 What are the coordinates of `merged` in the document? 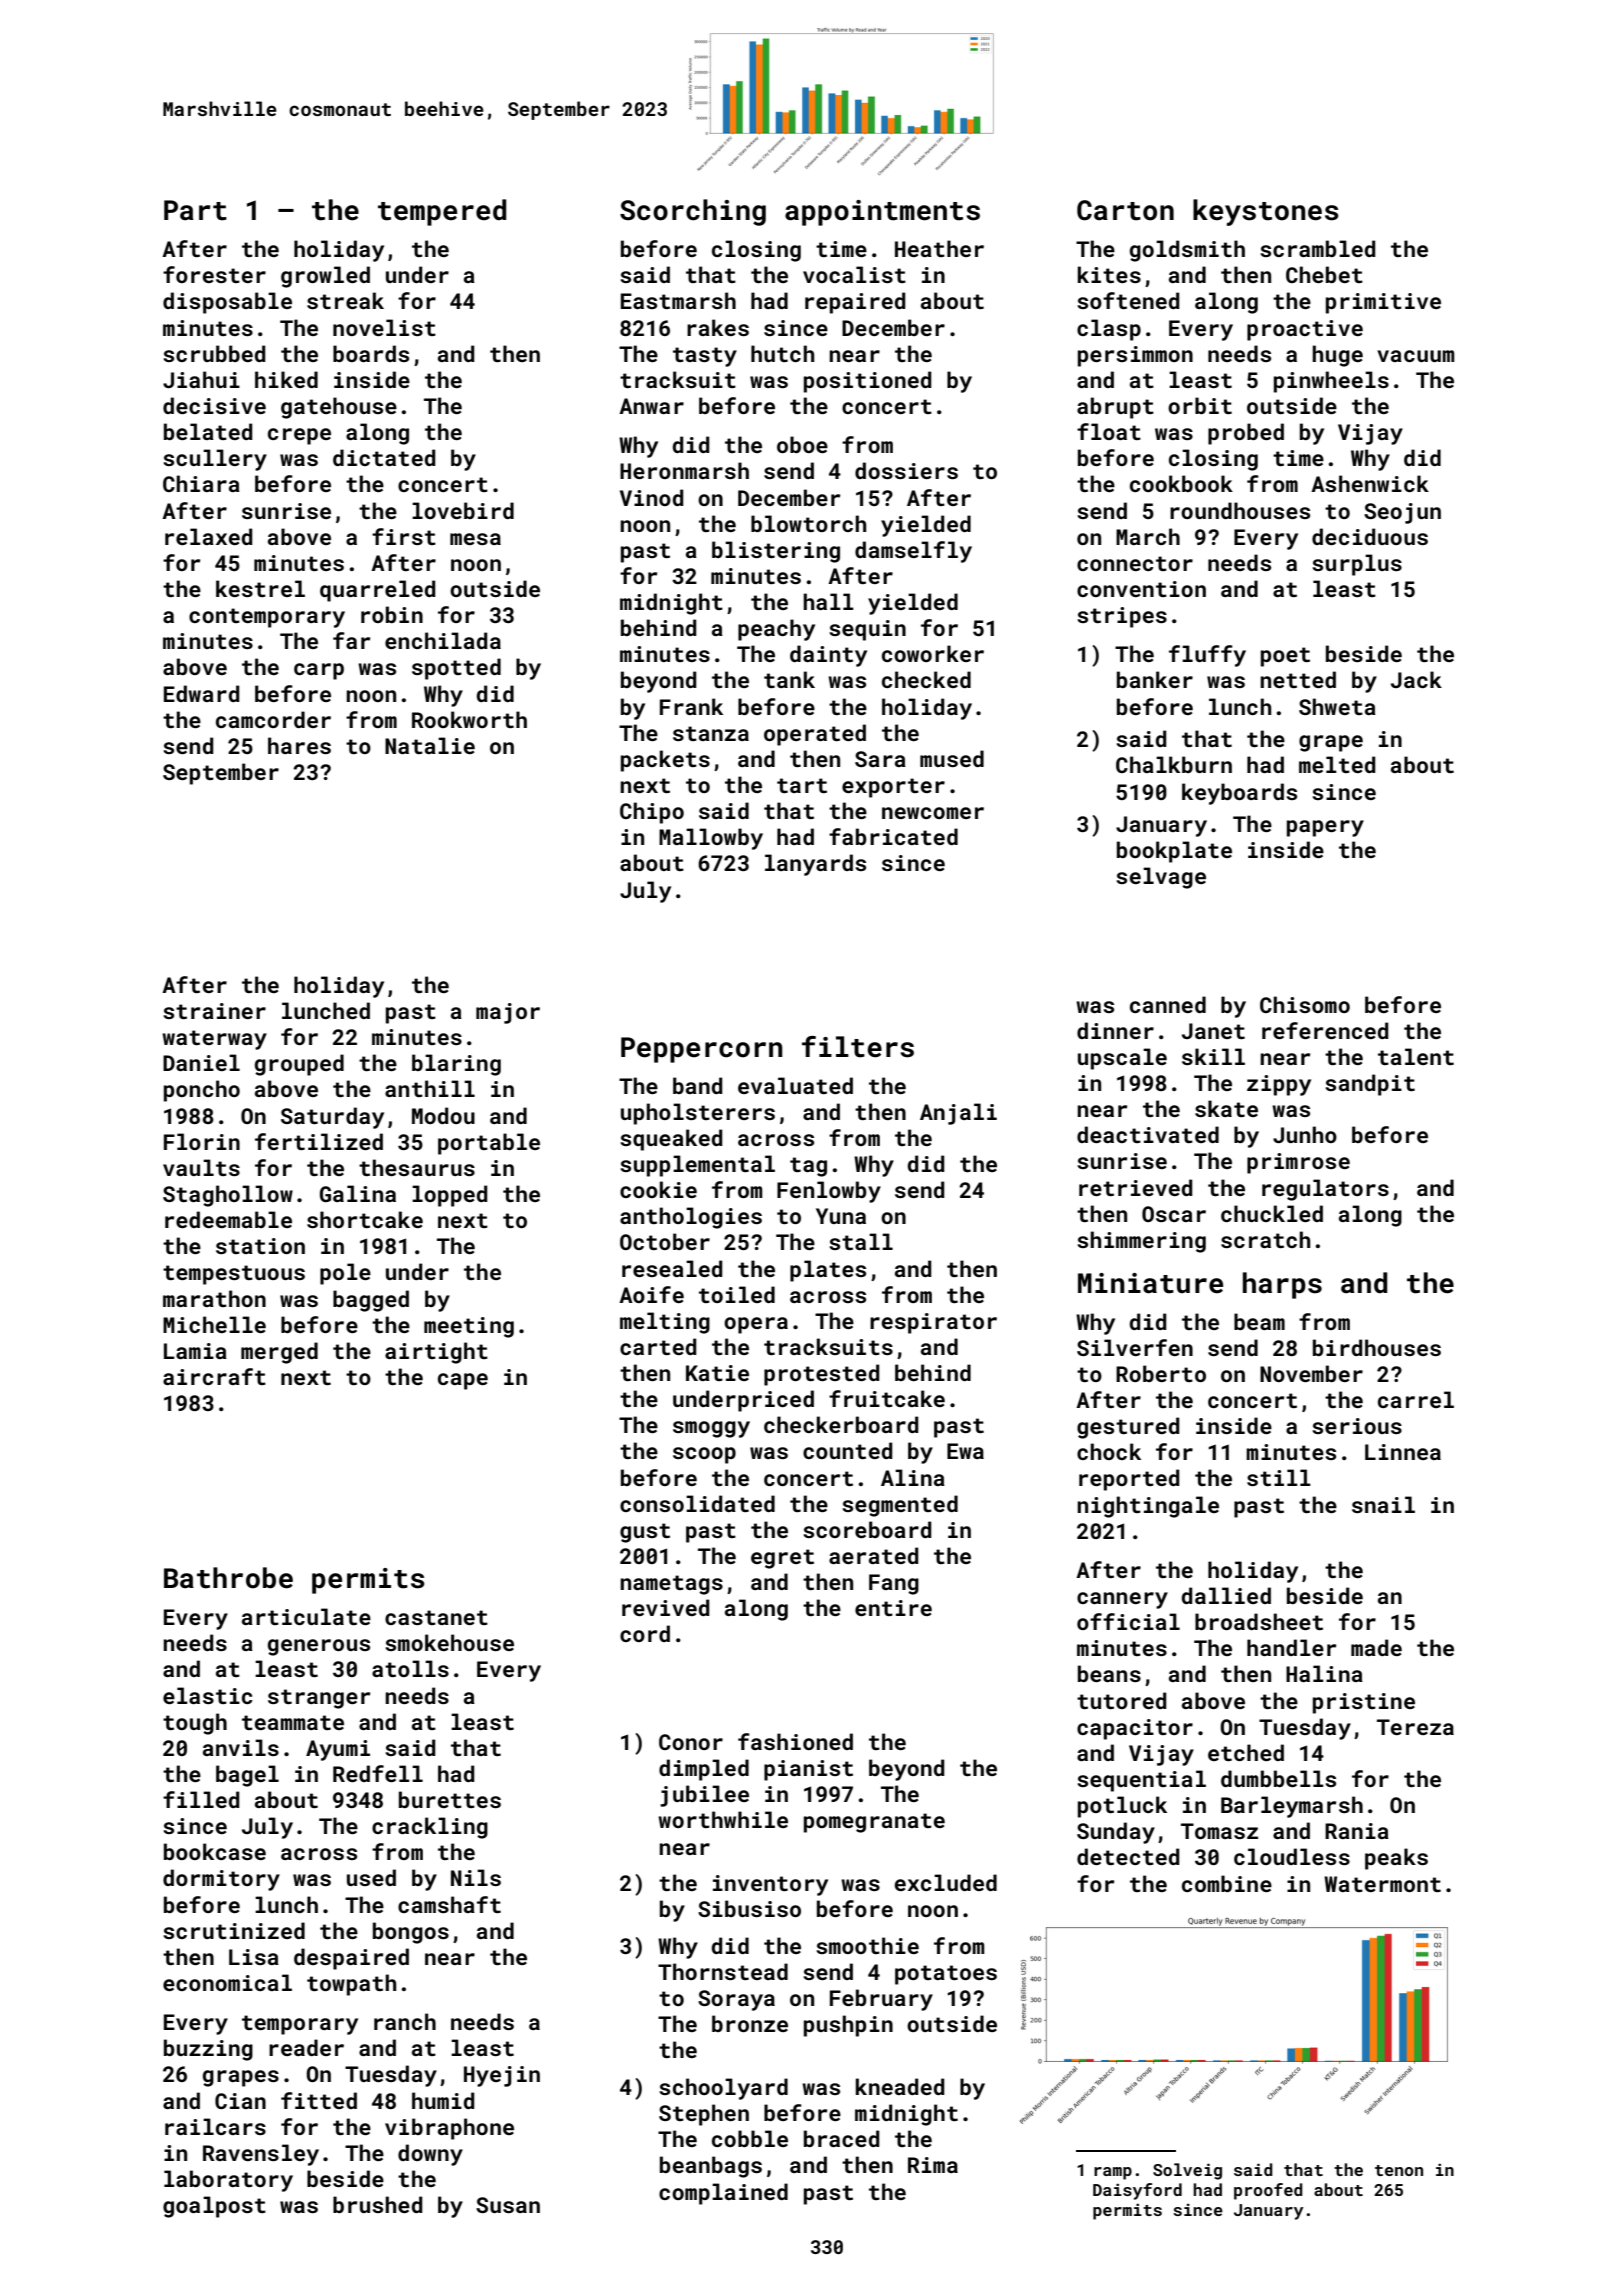 It's located at (279, 1353).
